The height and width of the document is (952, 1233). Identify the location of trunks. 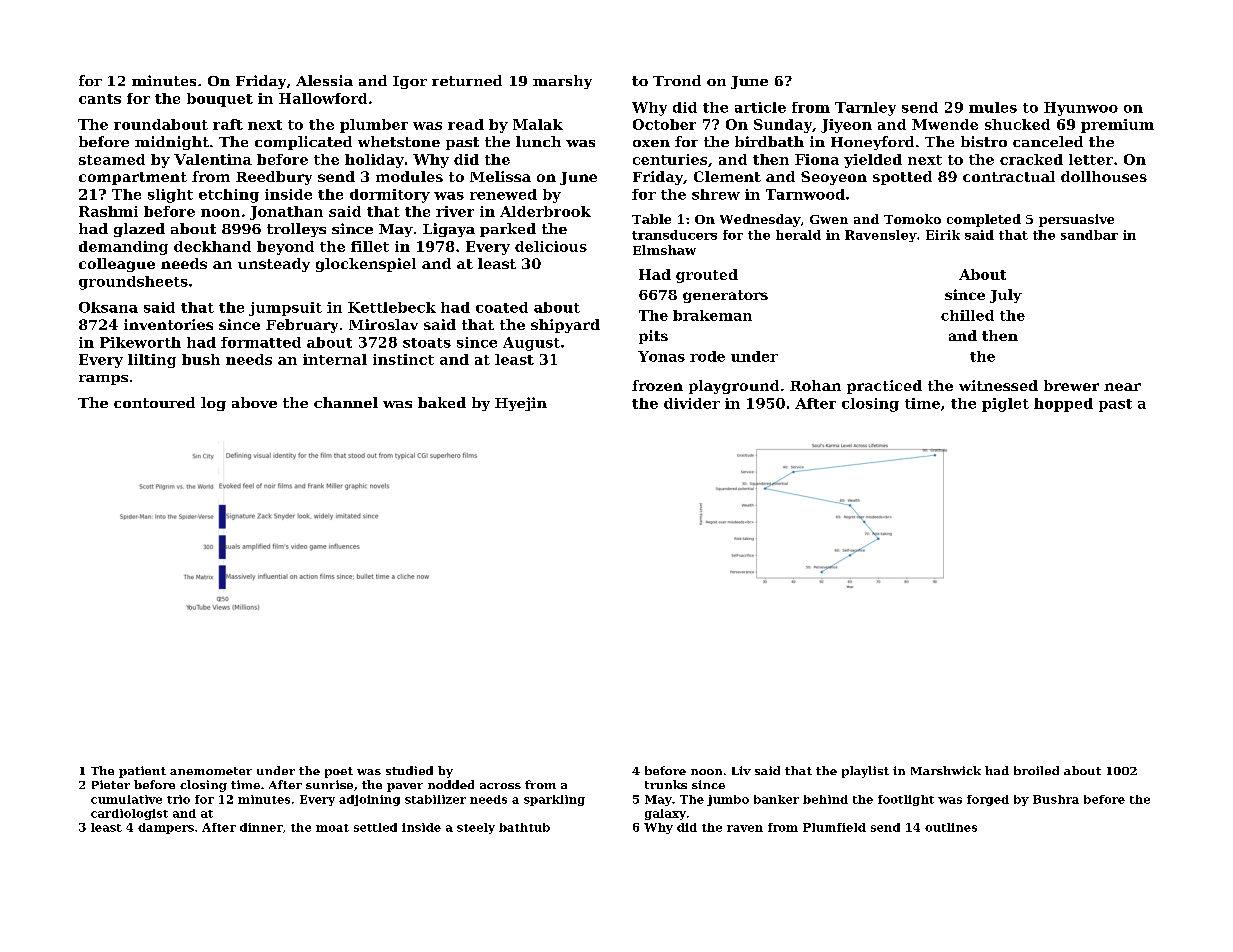
(666, 784).
